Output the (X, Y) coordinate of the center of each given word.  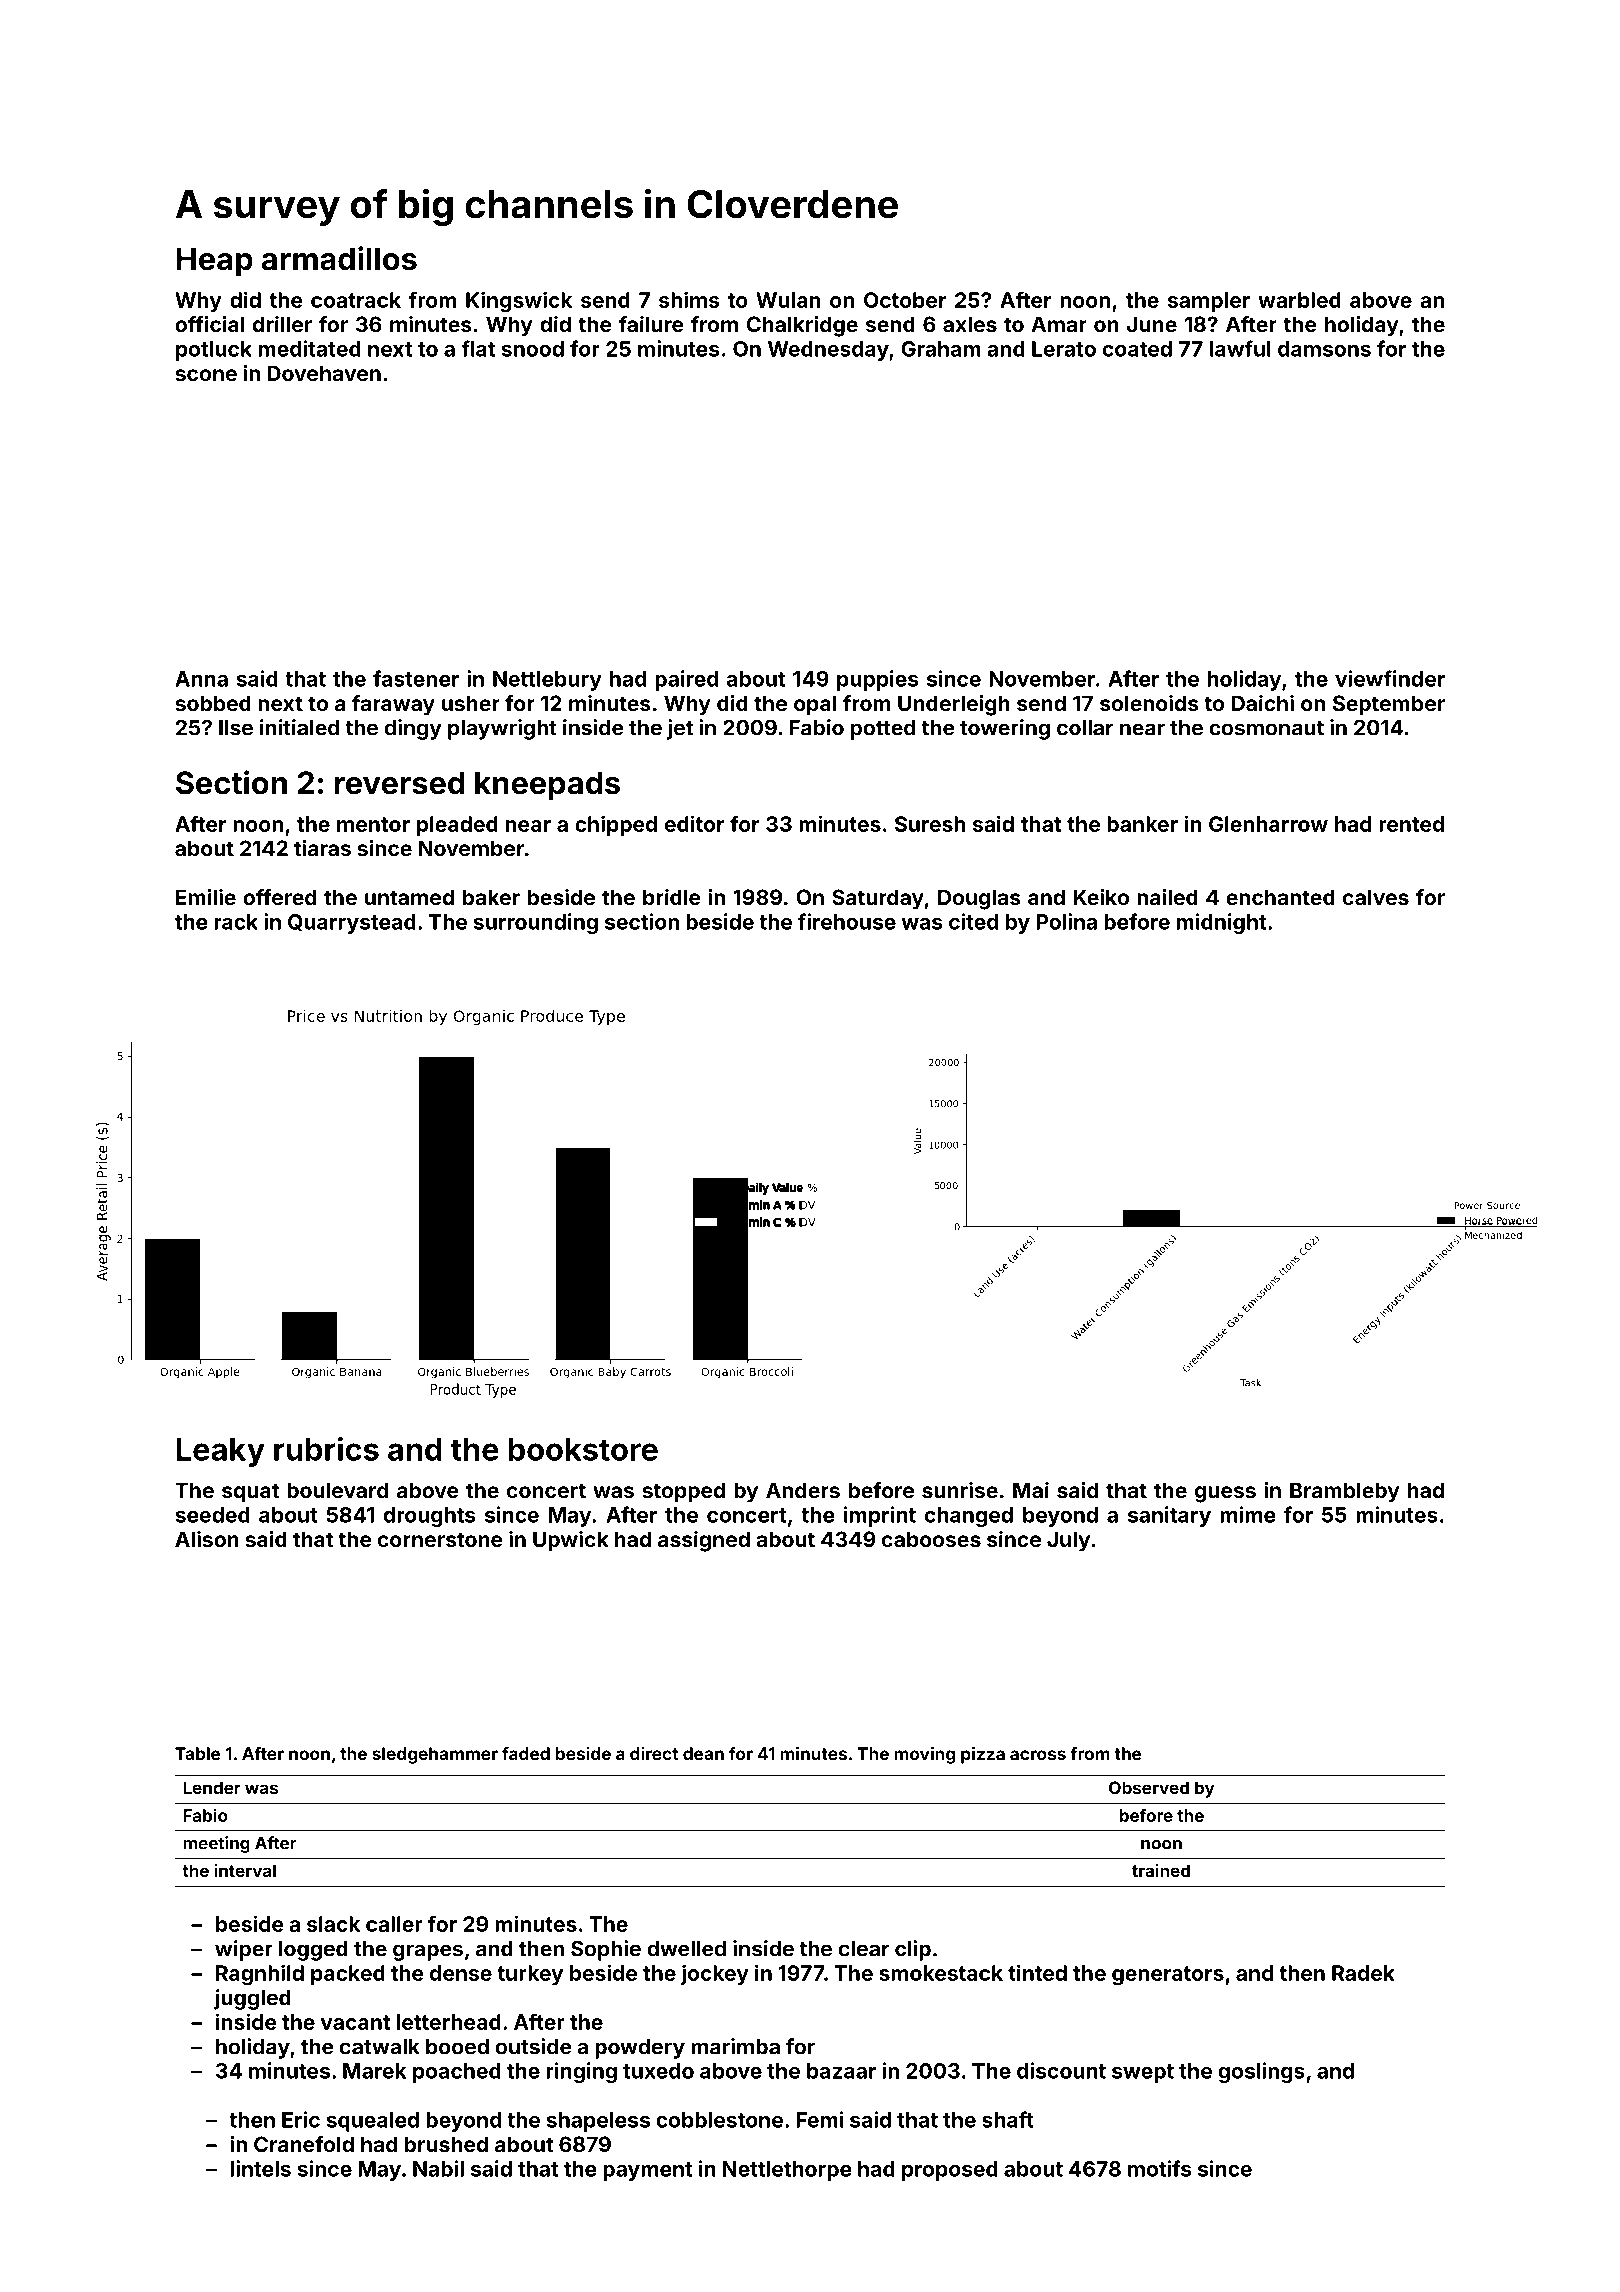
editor (694, 823)
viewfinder (1390, 678)
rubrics (326, 1449)
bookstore (583, 1449)
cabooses (931, 1539)
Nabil (438, 2168)
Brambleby (1345, 1492)
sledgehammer (435, 1755)
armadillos (339, 258)
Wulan (788, 300)
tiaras (322, 848)
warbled (1299, 300)
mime (1248, 1514)
